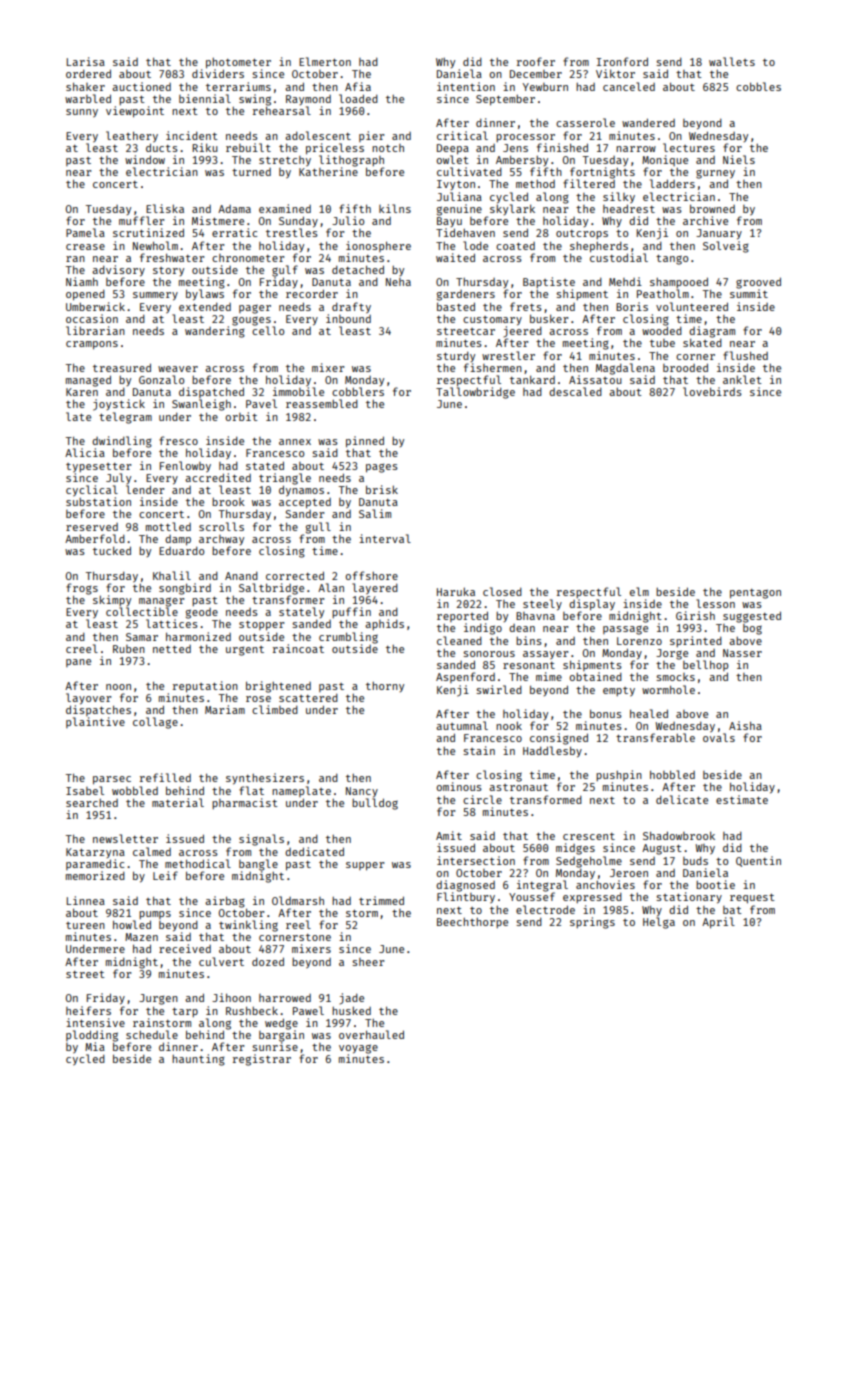 This screenshot has height=1400, width=849. Describe the element at coordinates (85, 247) in the screenshot. I see `crease` at that location.
